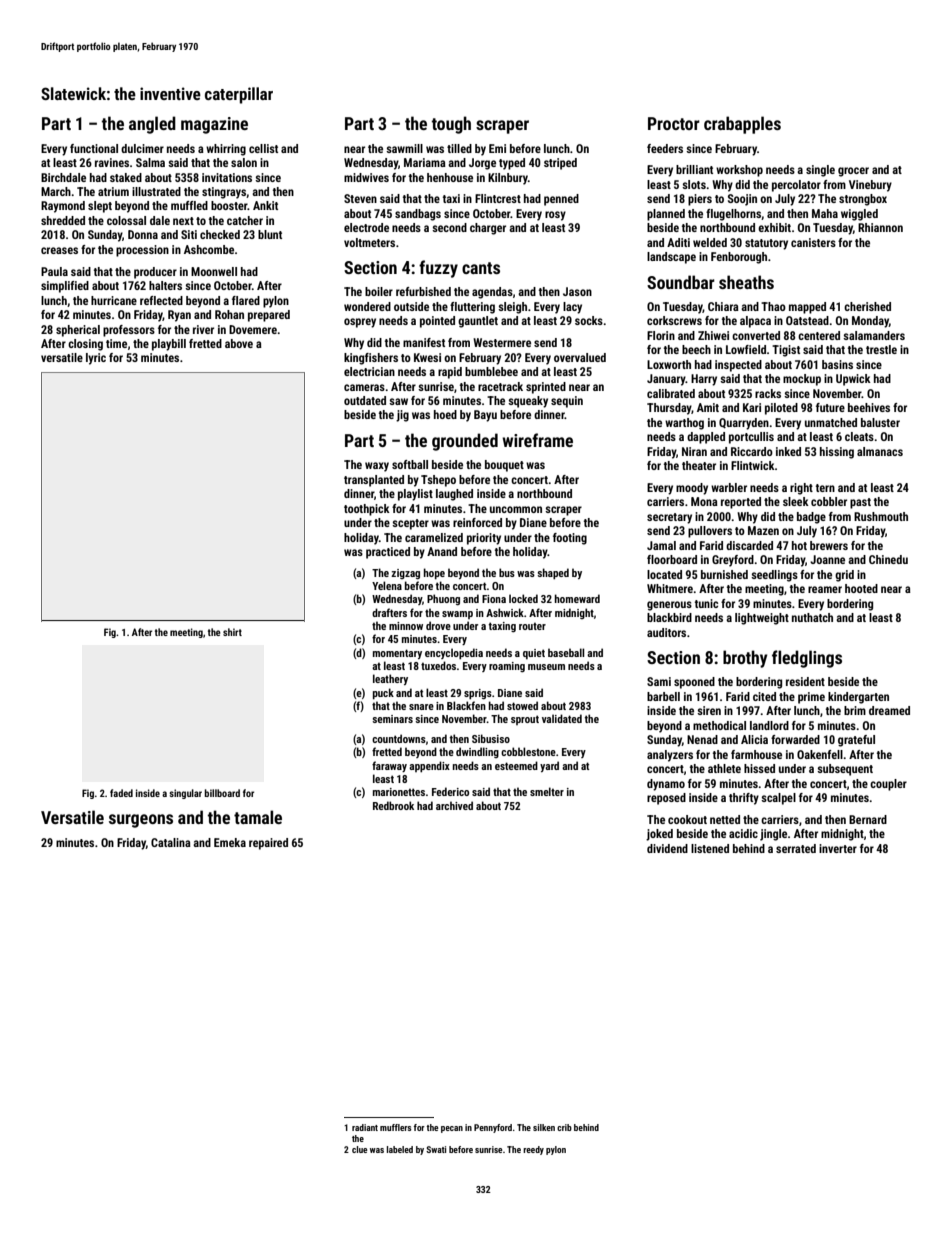 This image has width=952, height=1233. What do you see at coordinates (59, 250) in the image?
I see `creases` at bounding box center [59, 250].
